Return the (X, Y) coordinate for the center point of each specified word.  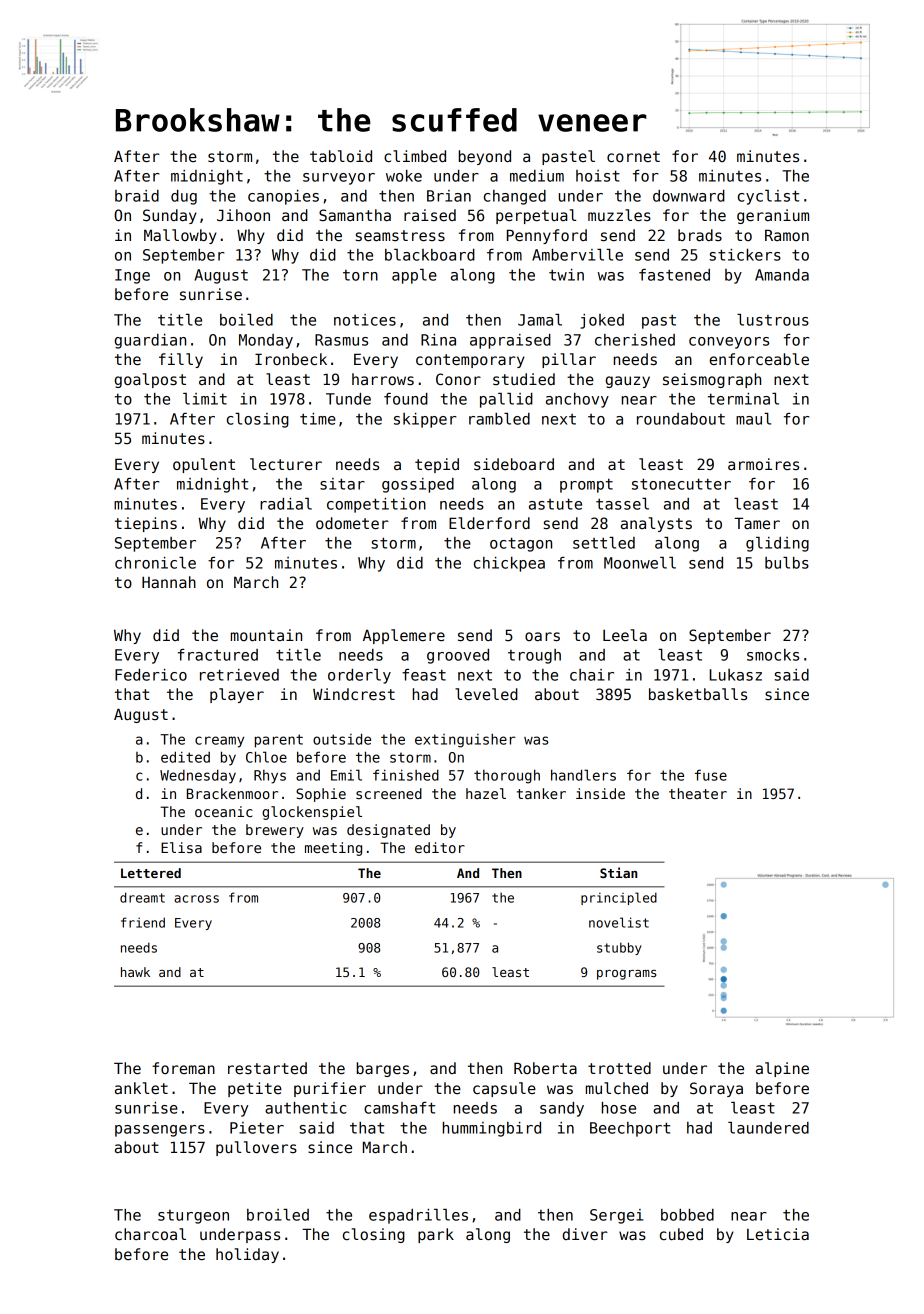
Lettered (151, 873)
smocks (773, 655)
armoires (763, 464)
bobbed (687, 1215)
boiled (246, 320)
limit (205, 399)
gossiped (418, 485)
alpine (782, 1069)
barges (383, 1069)
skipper (425, 420)
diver (585, 1234)
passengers (160, 1131)
